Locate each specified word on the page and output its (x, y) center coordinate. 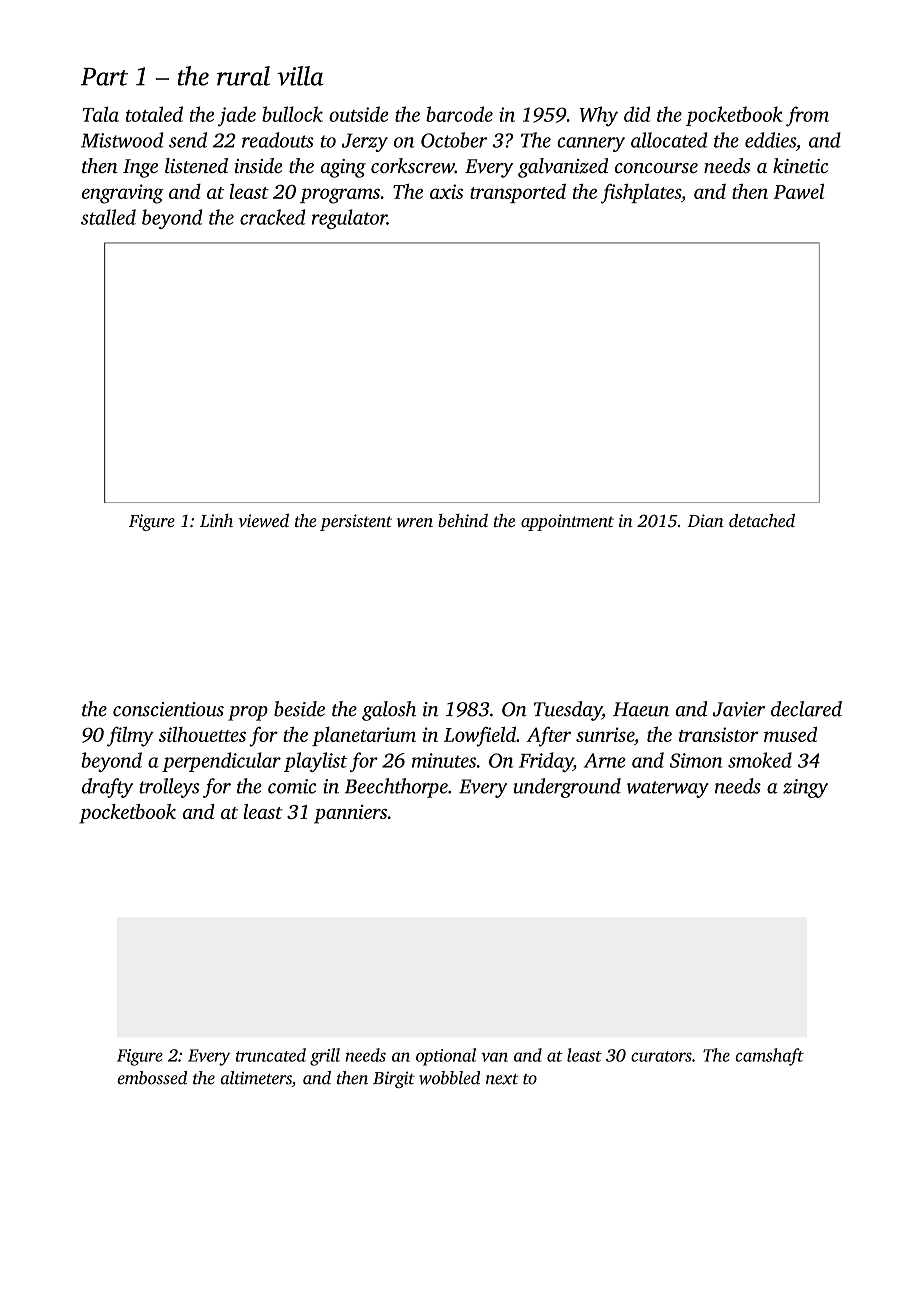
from (807, 116)
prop (248, 713)
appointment (567, 522)
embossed (152, 1078)
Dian (705, 520)
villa (300, 76)
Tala (100, 114)
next (502, 1079)
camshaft (769, 1057)
